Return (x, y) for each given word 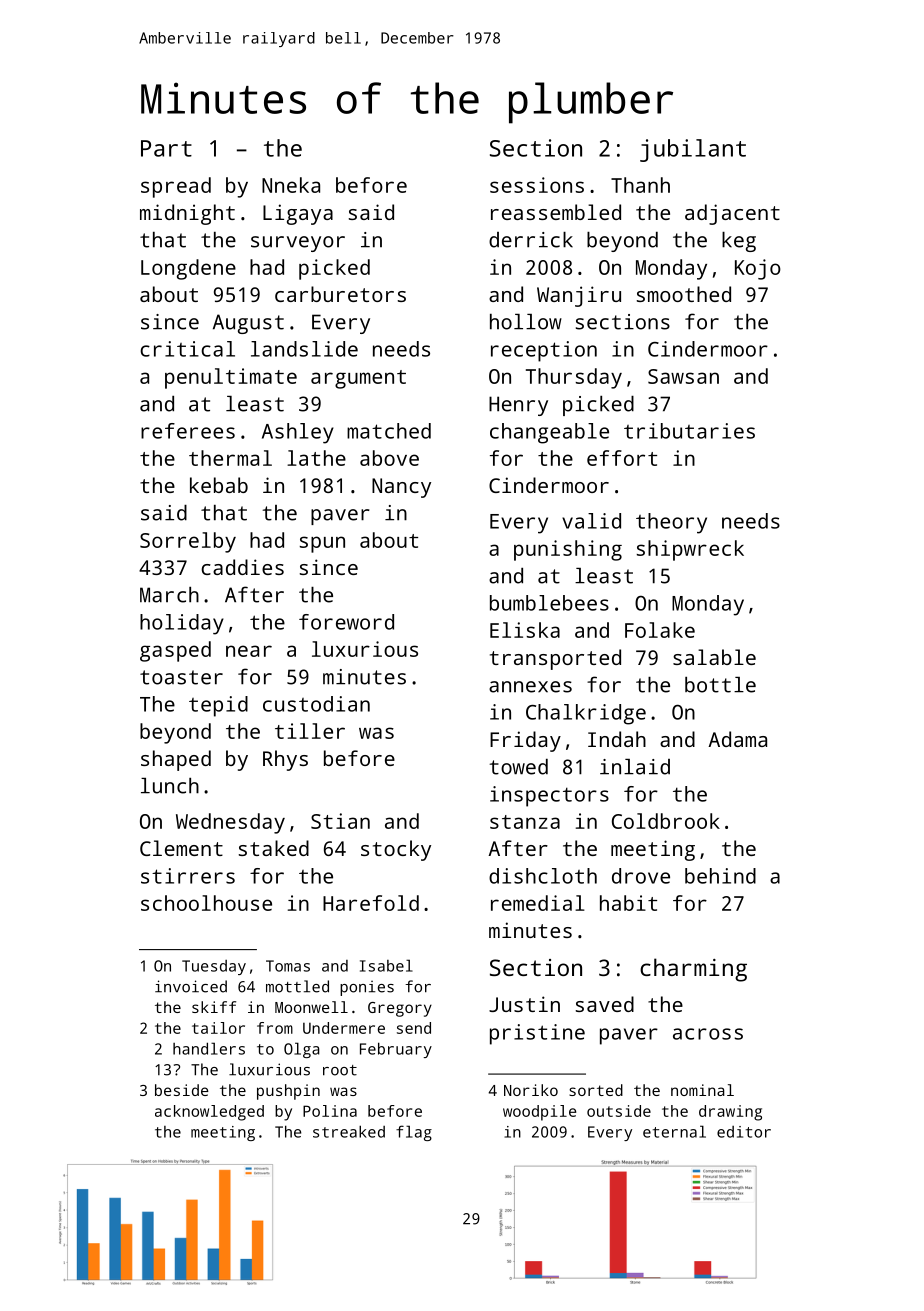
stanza (525, 822)
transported (555, 659)
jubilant (693, 150)
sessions (537, 185)
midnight (187, 214)
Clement (181, 848)
